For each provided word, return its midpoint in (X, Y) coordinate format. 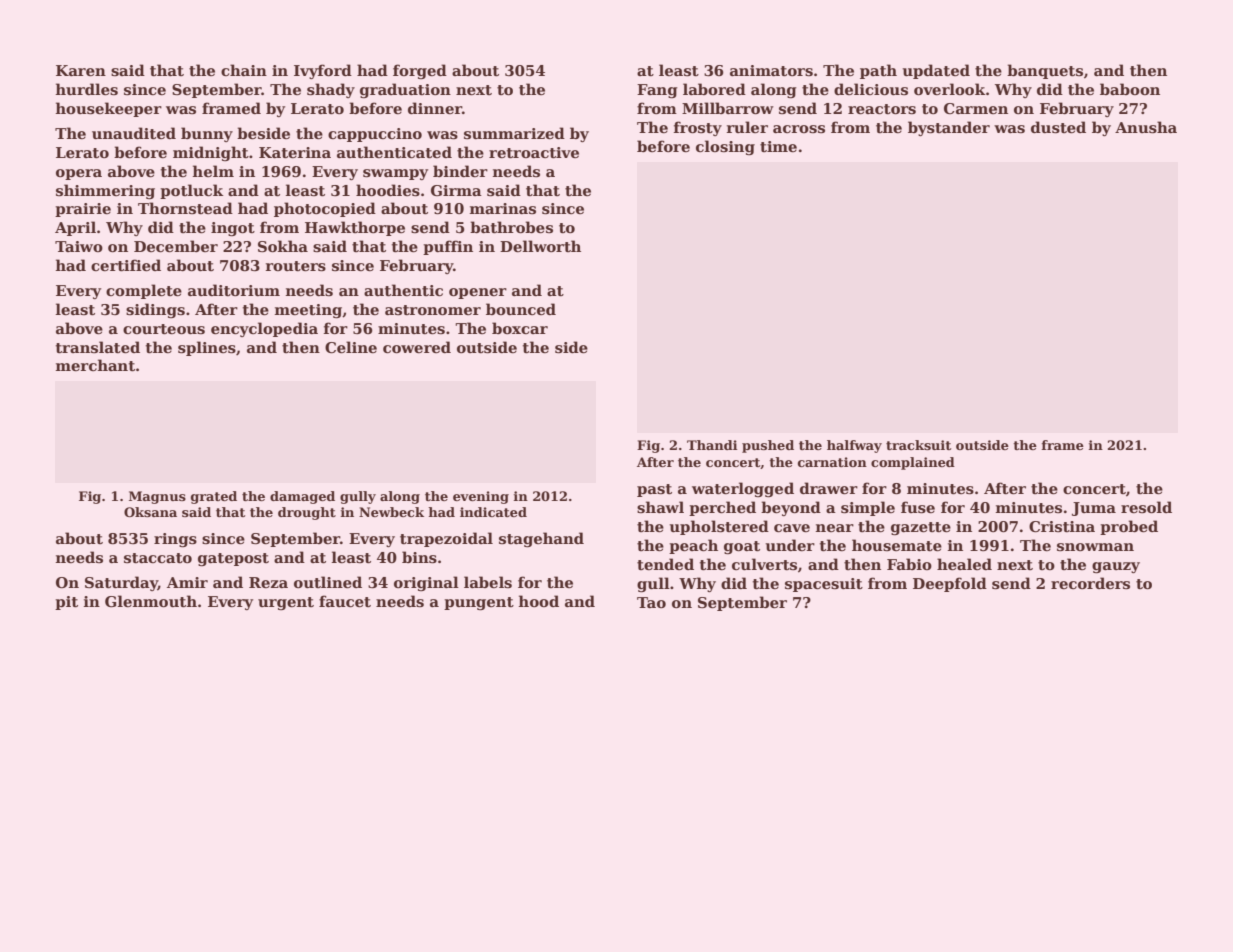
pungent (479, 603)
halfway (854, 446)
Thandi (712, 445)
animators (771, 70)
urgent (286, 603)
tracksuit (918, 445)
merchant (95, 365)
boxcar (520, 328)
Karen (81, 70)
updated (936, 71)
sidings (155, 310)
